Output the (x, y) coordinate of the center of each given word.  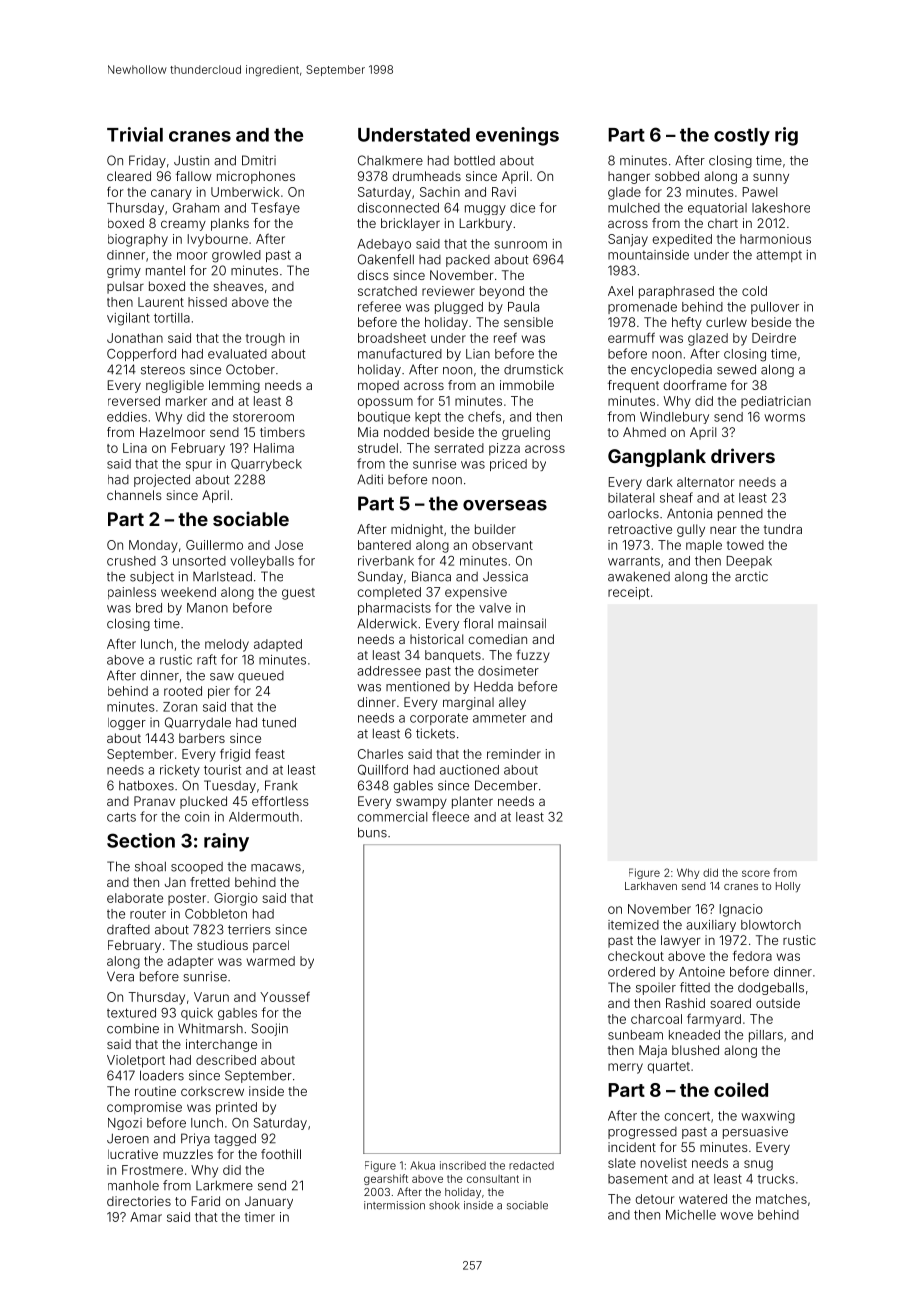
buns (372, 832)
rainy (226, 842)
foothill (281, 1154)
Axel (620, 291)
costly (742, 137)
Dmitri (259, 160)
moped (378, 386)
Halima (274, 448)
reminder (514, 754)
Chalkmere (390, 160)
